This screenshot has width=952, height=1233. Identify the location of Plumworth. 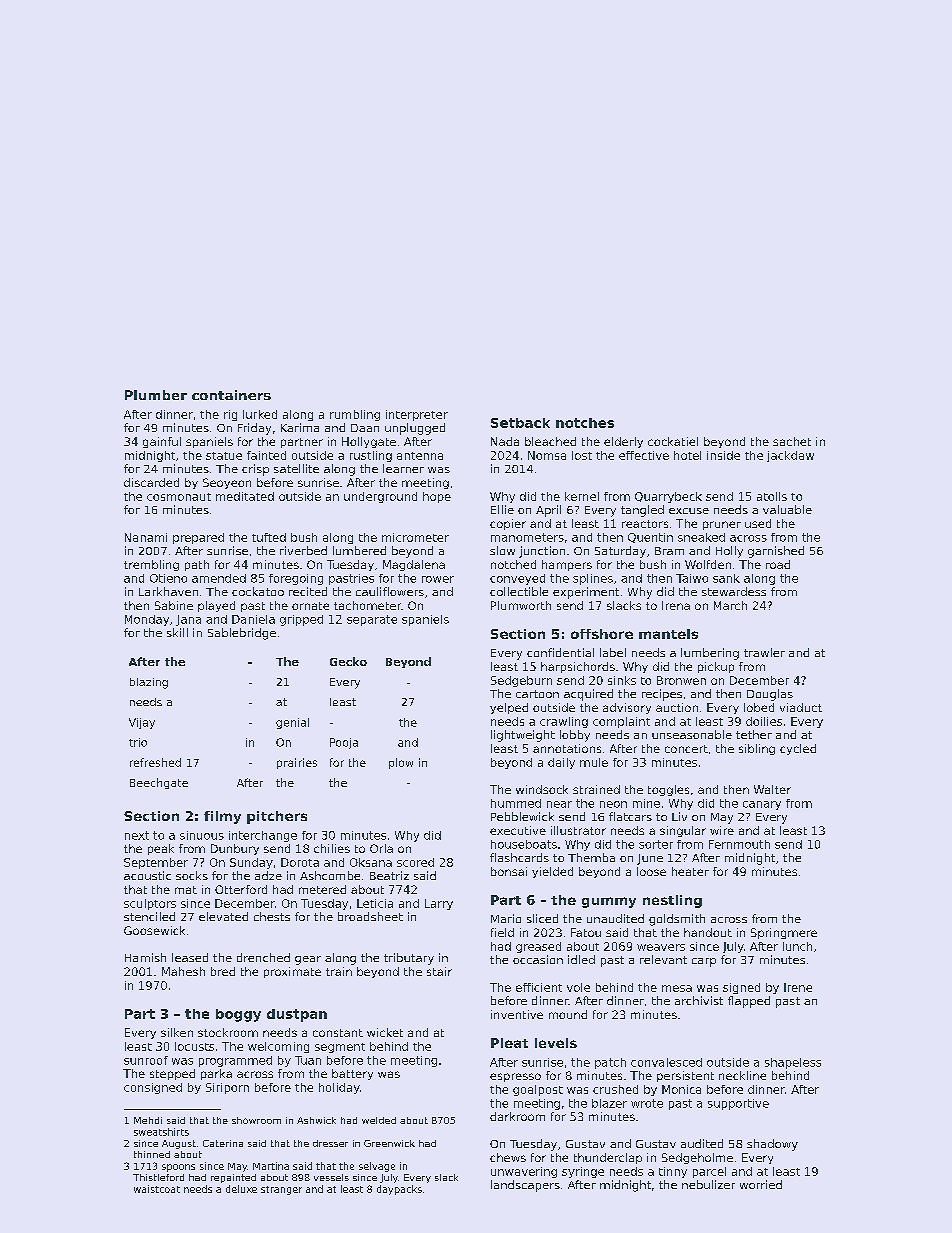
(521, 605).
